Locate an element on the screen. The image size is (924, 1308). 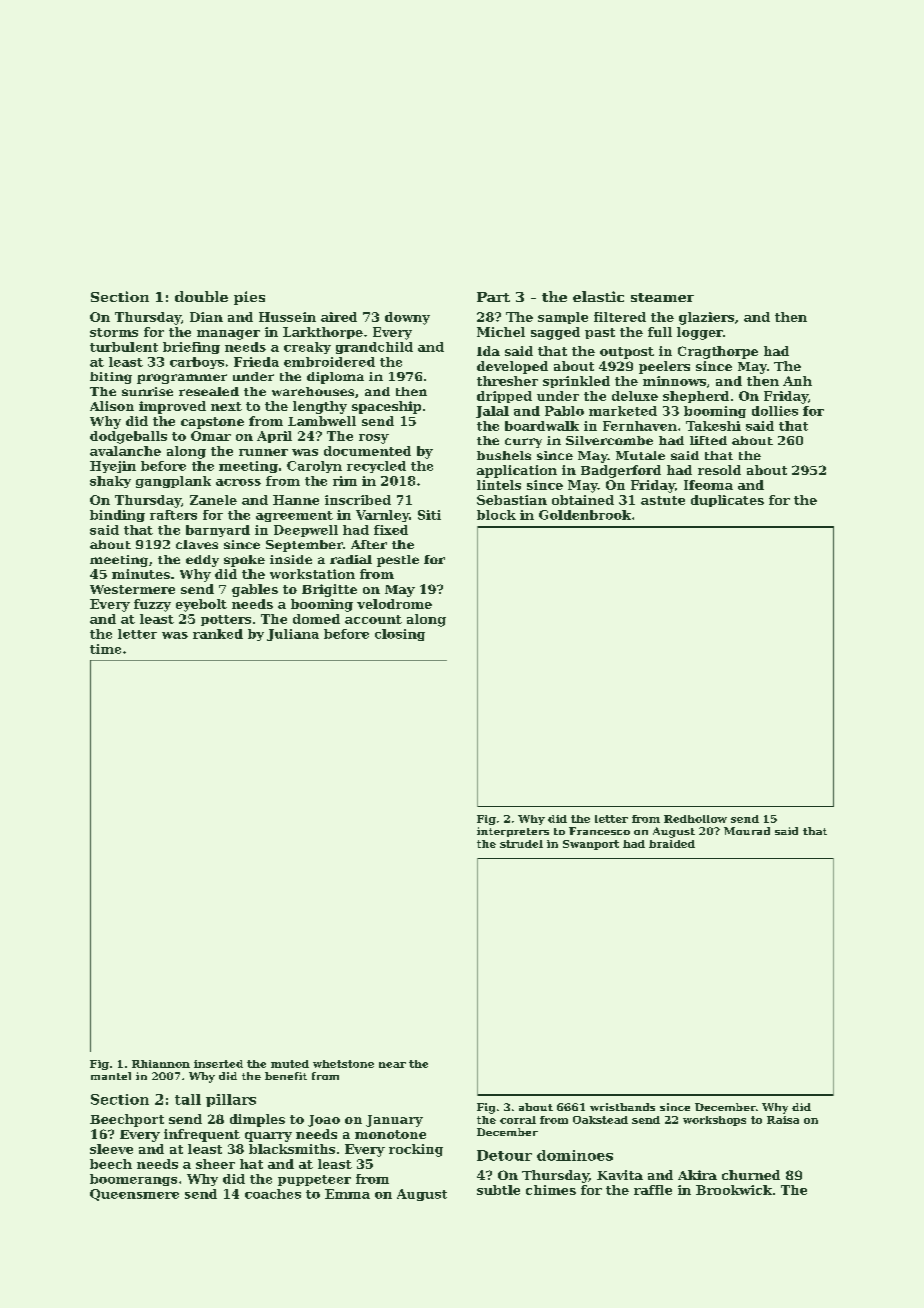
Juliana is located at coordinates (293, 635).
